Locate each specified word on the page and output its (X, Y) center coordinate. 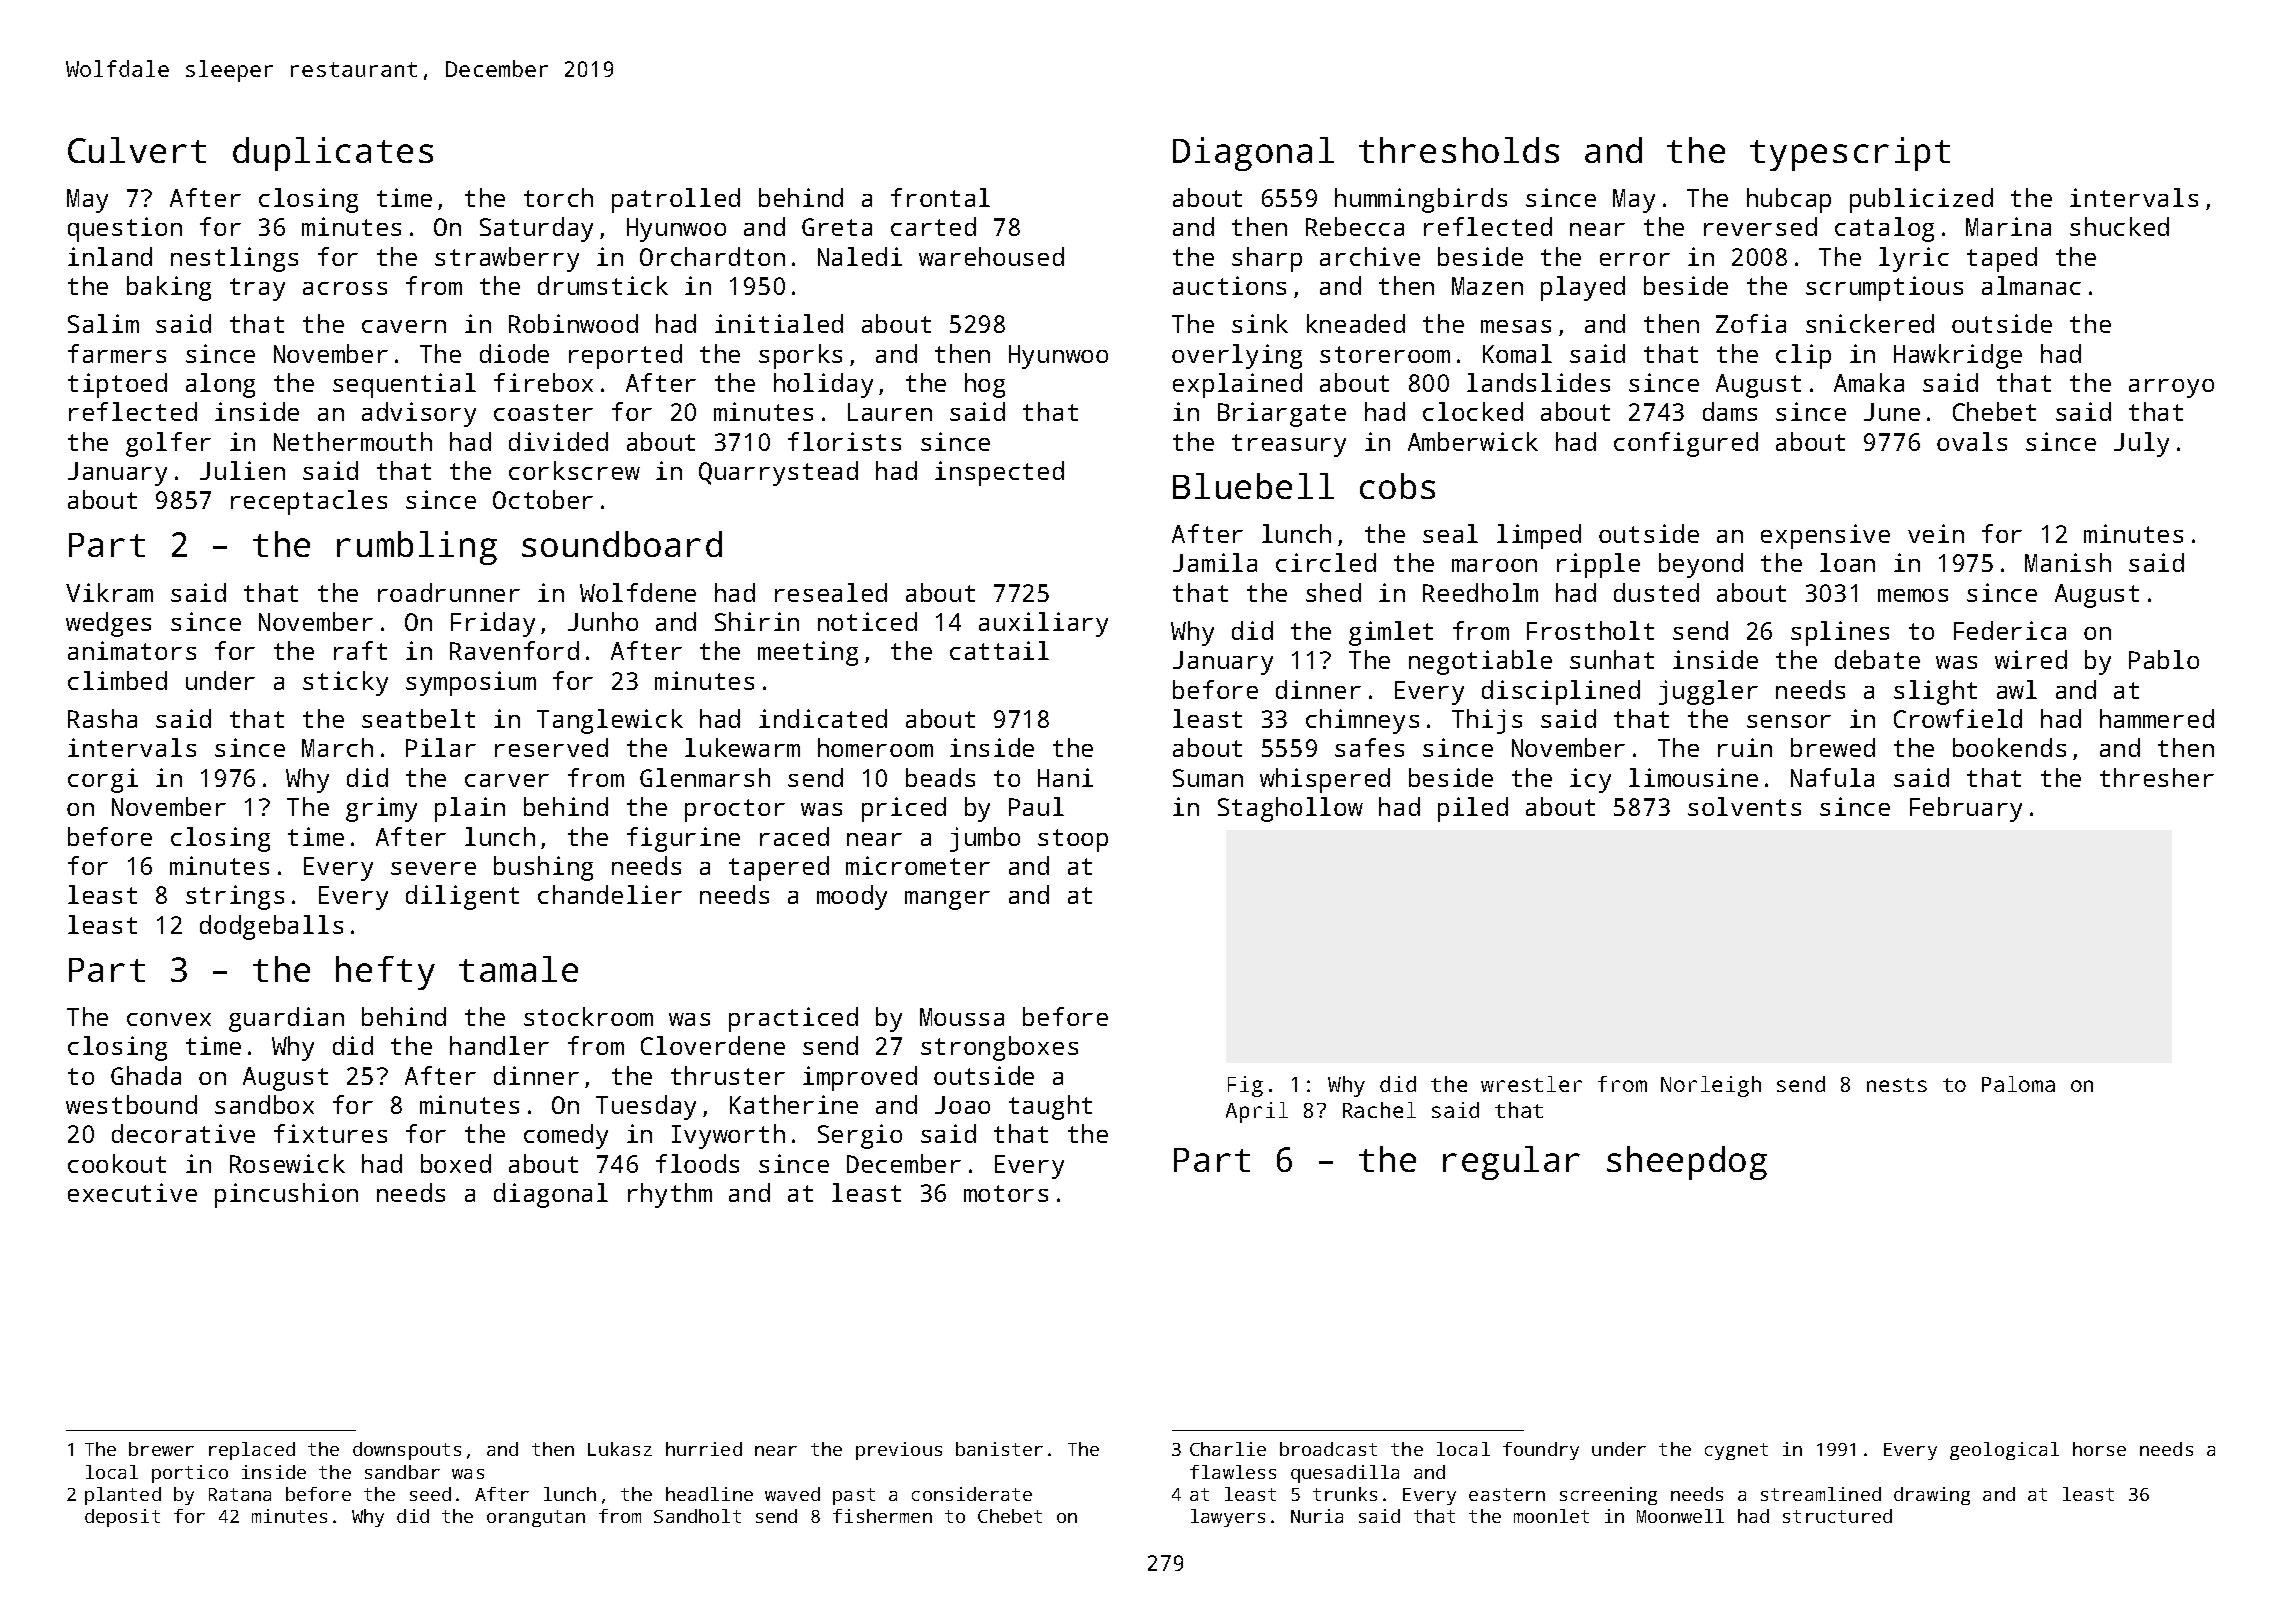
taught (1050, 1107)
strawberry (507, 259)
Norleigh (1711, 1086)
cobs (1397, 486)
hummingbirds (1421, 200)
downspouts (407, 1451)
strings (235, 897)
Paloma (2018, 1084)
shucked (2119, 226)
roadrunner (449, 592)
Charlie (1228, 1449)
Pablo (2164, 659)
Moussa (962, 1017)
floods (697, 1163)
